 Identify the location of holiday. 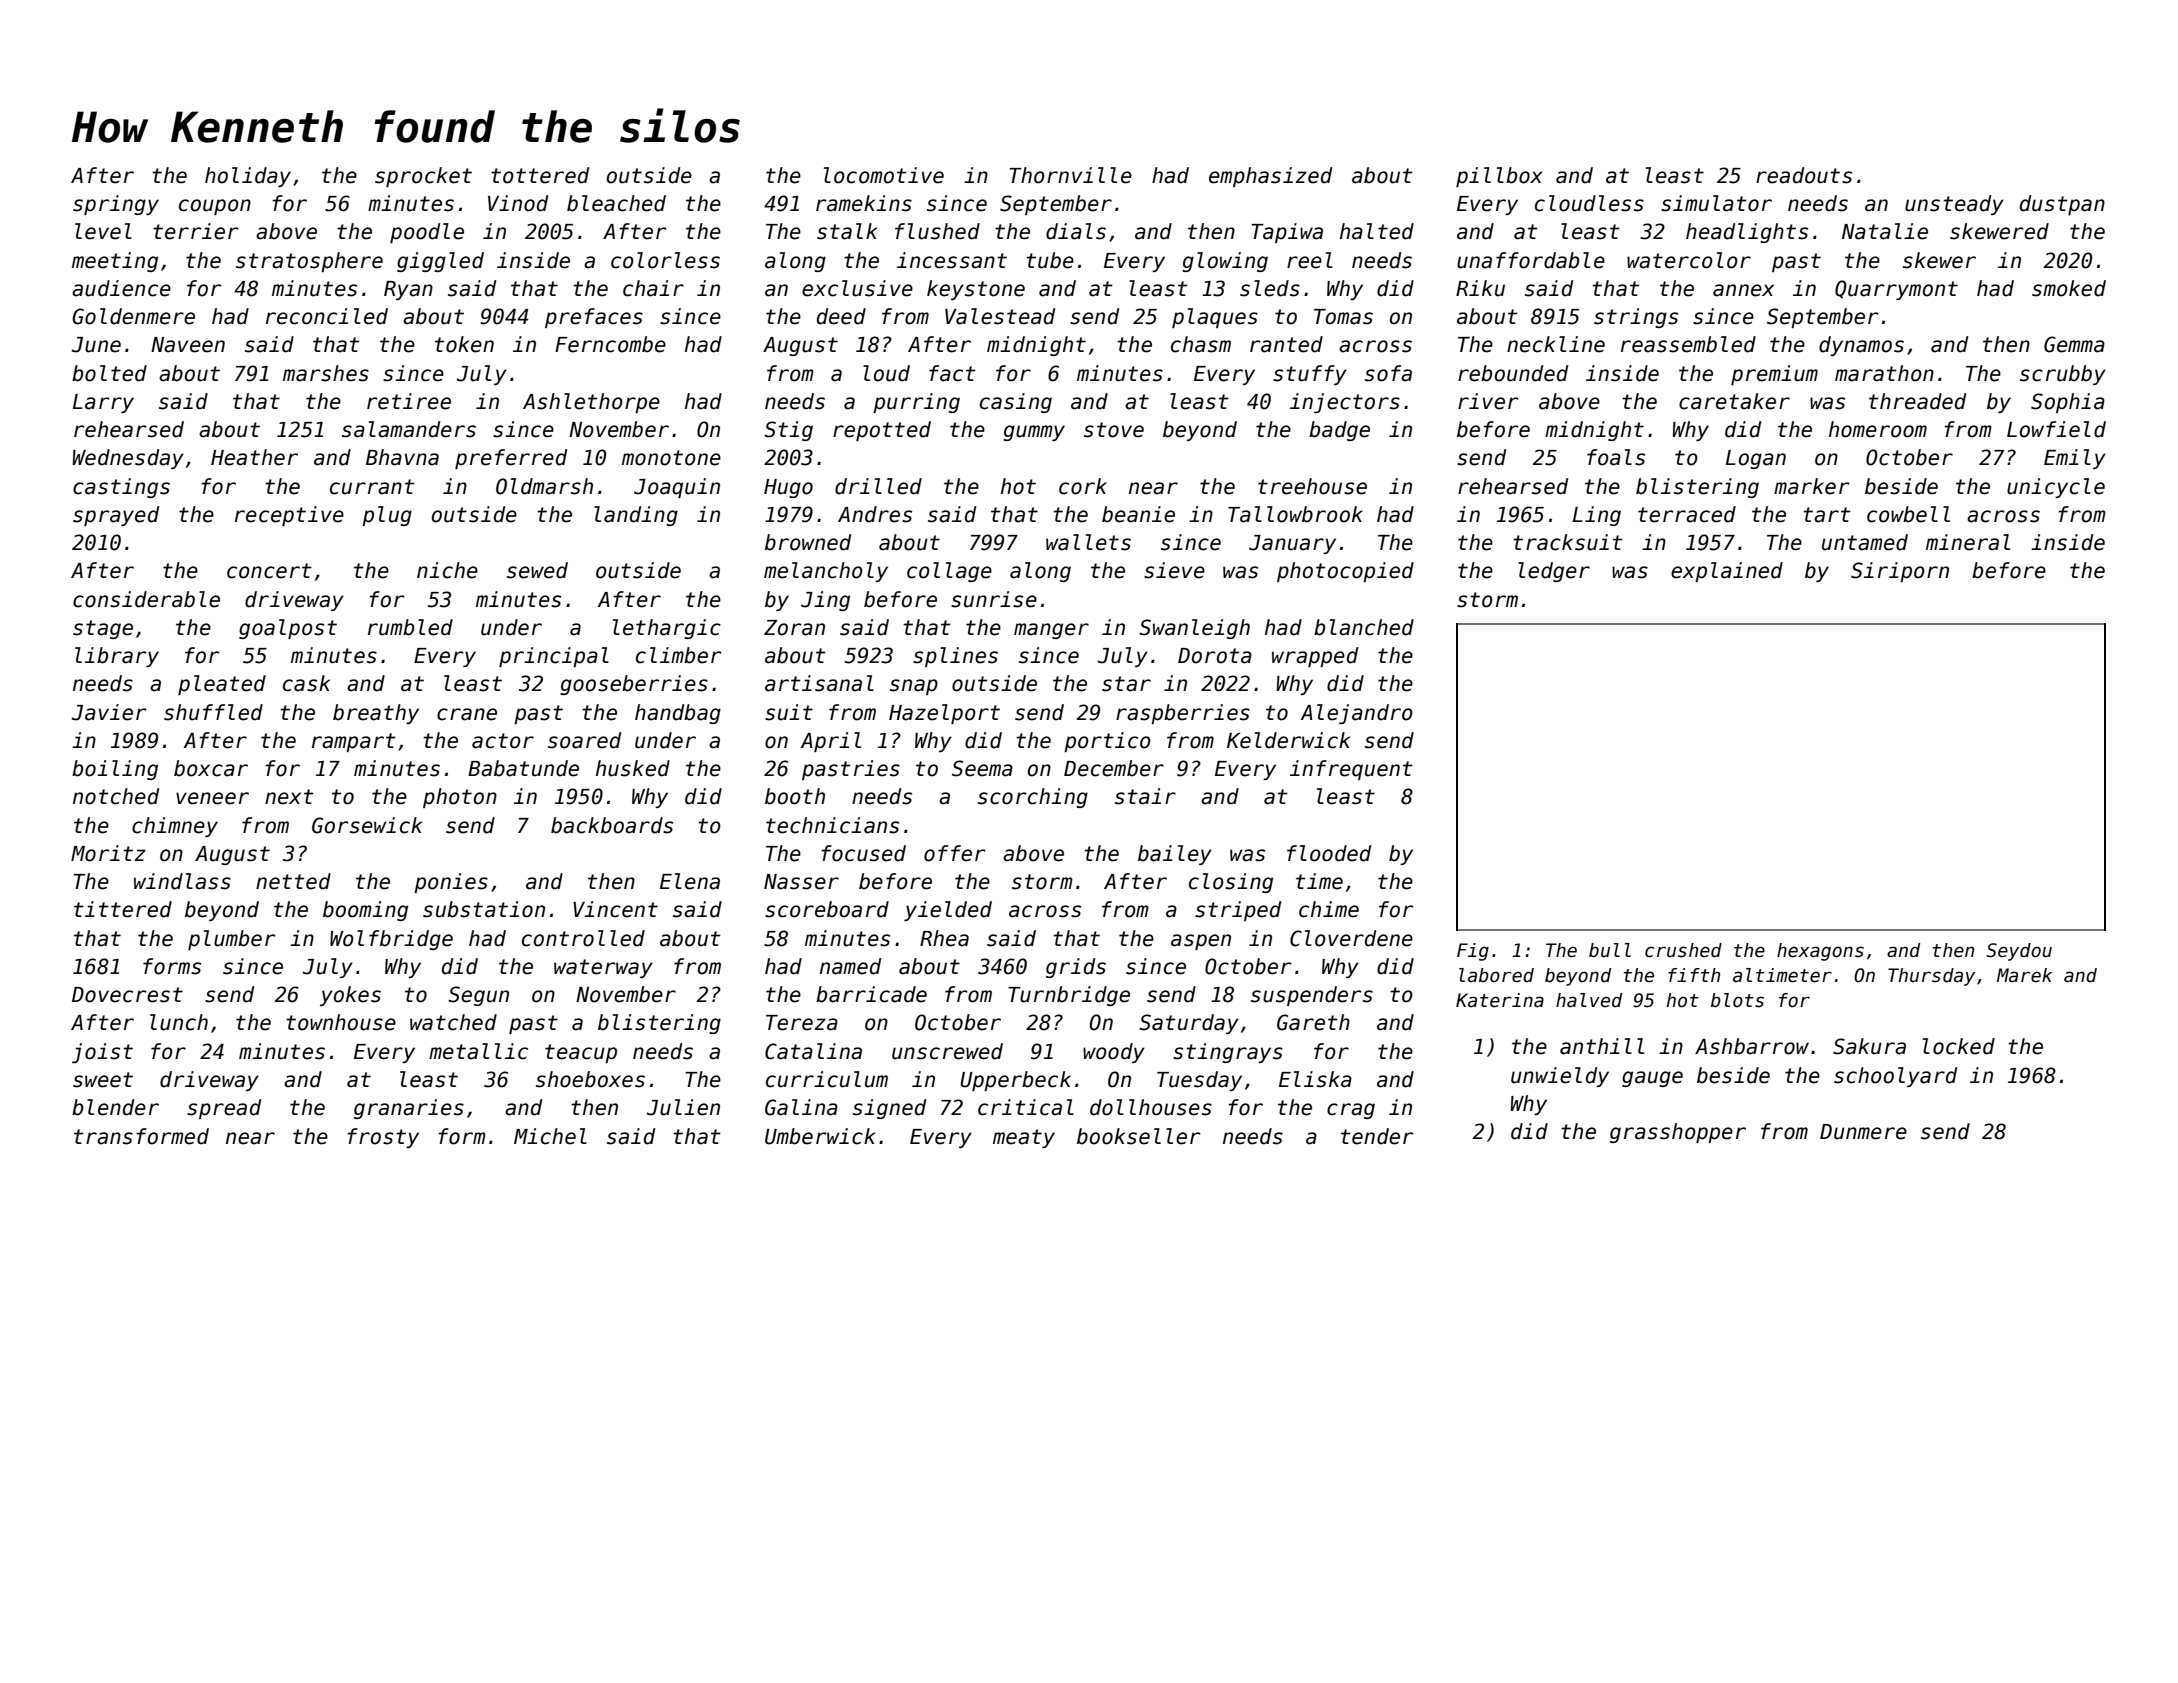
(248, 177).
